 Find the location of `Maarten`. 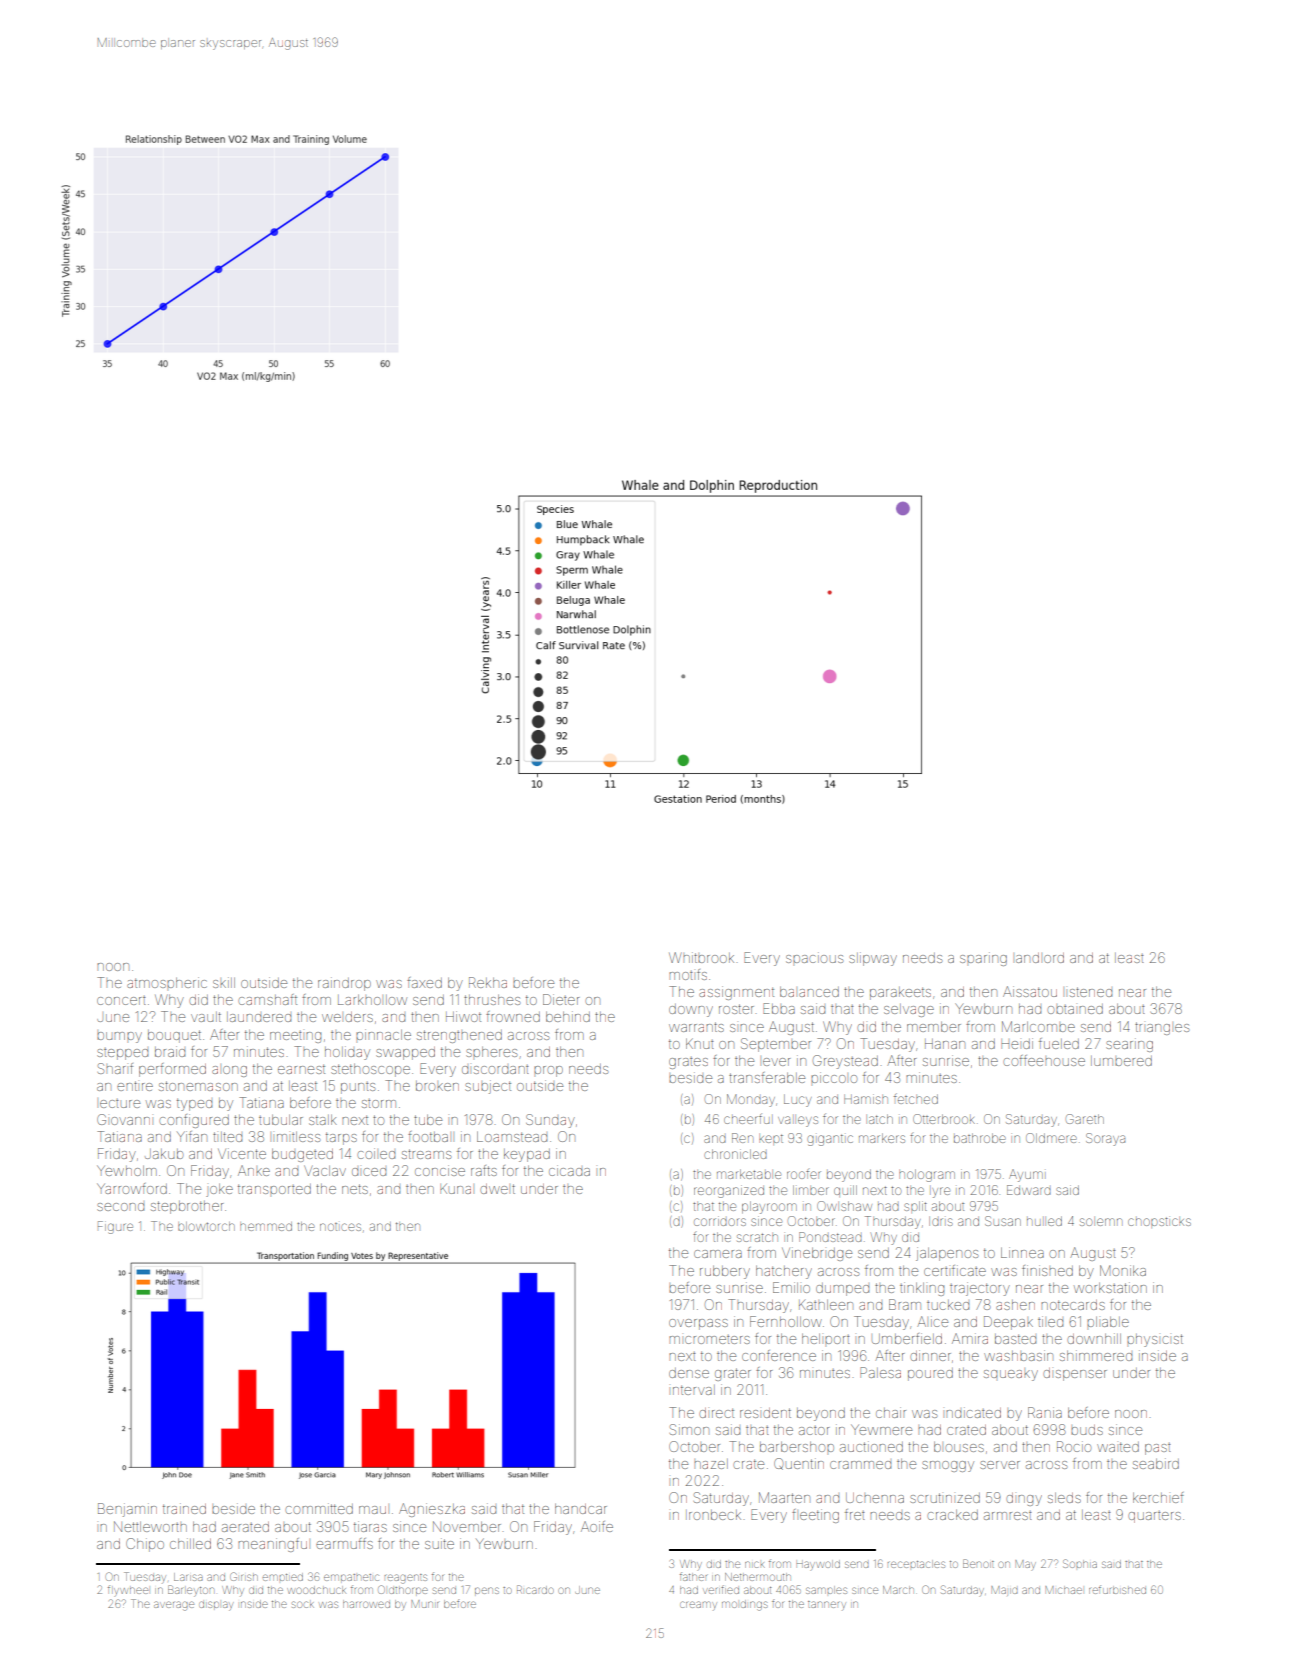

Maarten is located at coordinates (784, 1497).
